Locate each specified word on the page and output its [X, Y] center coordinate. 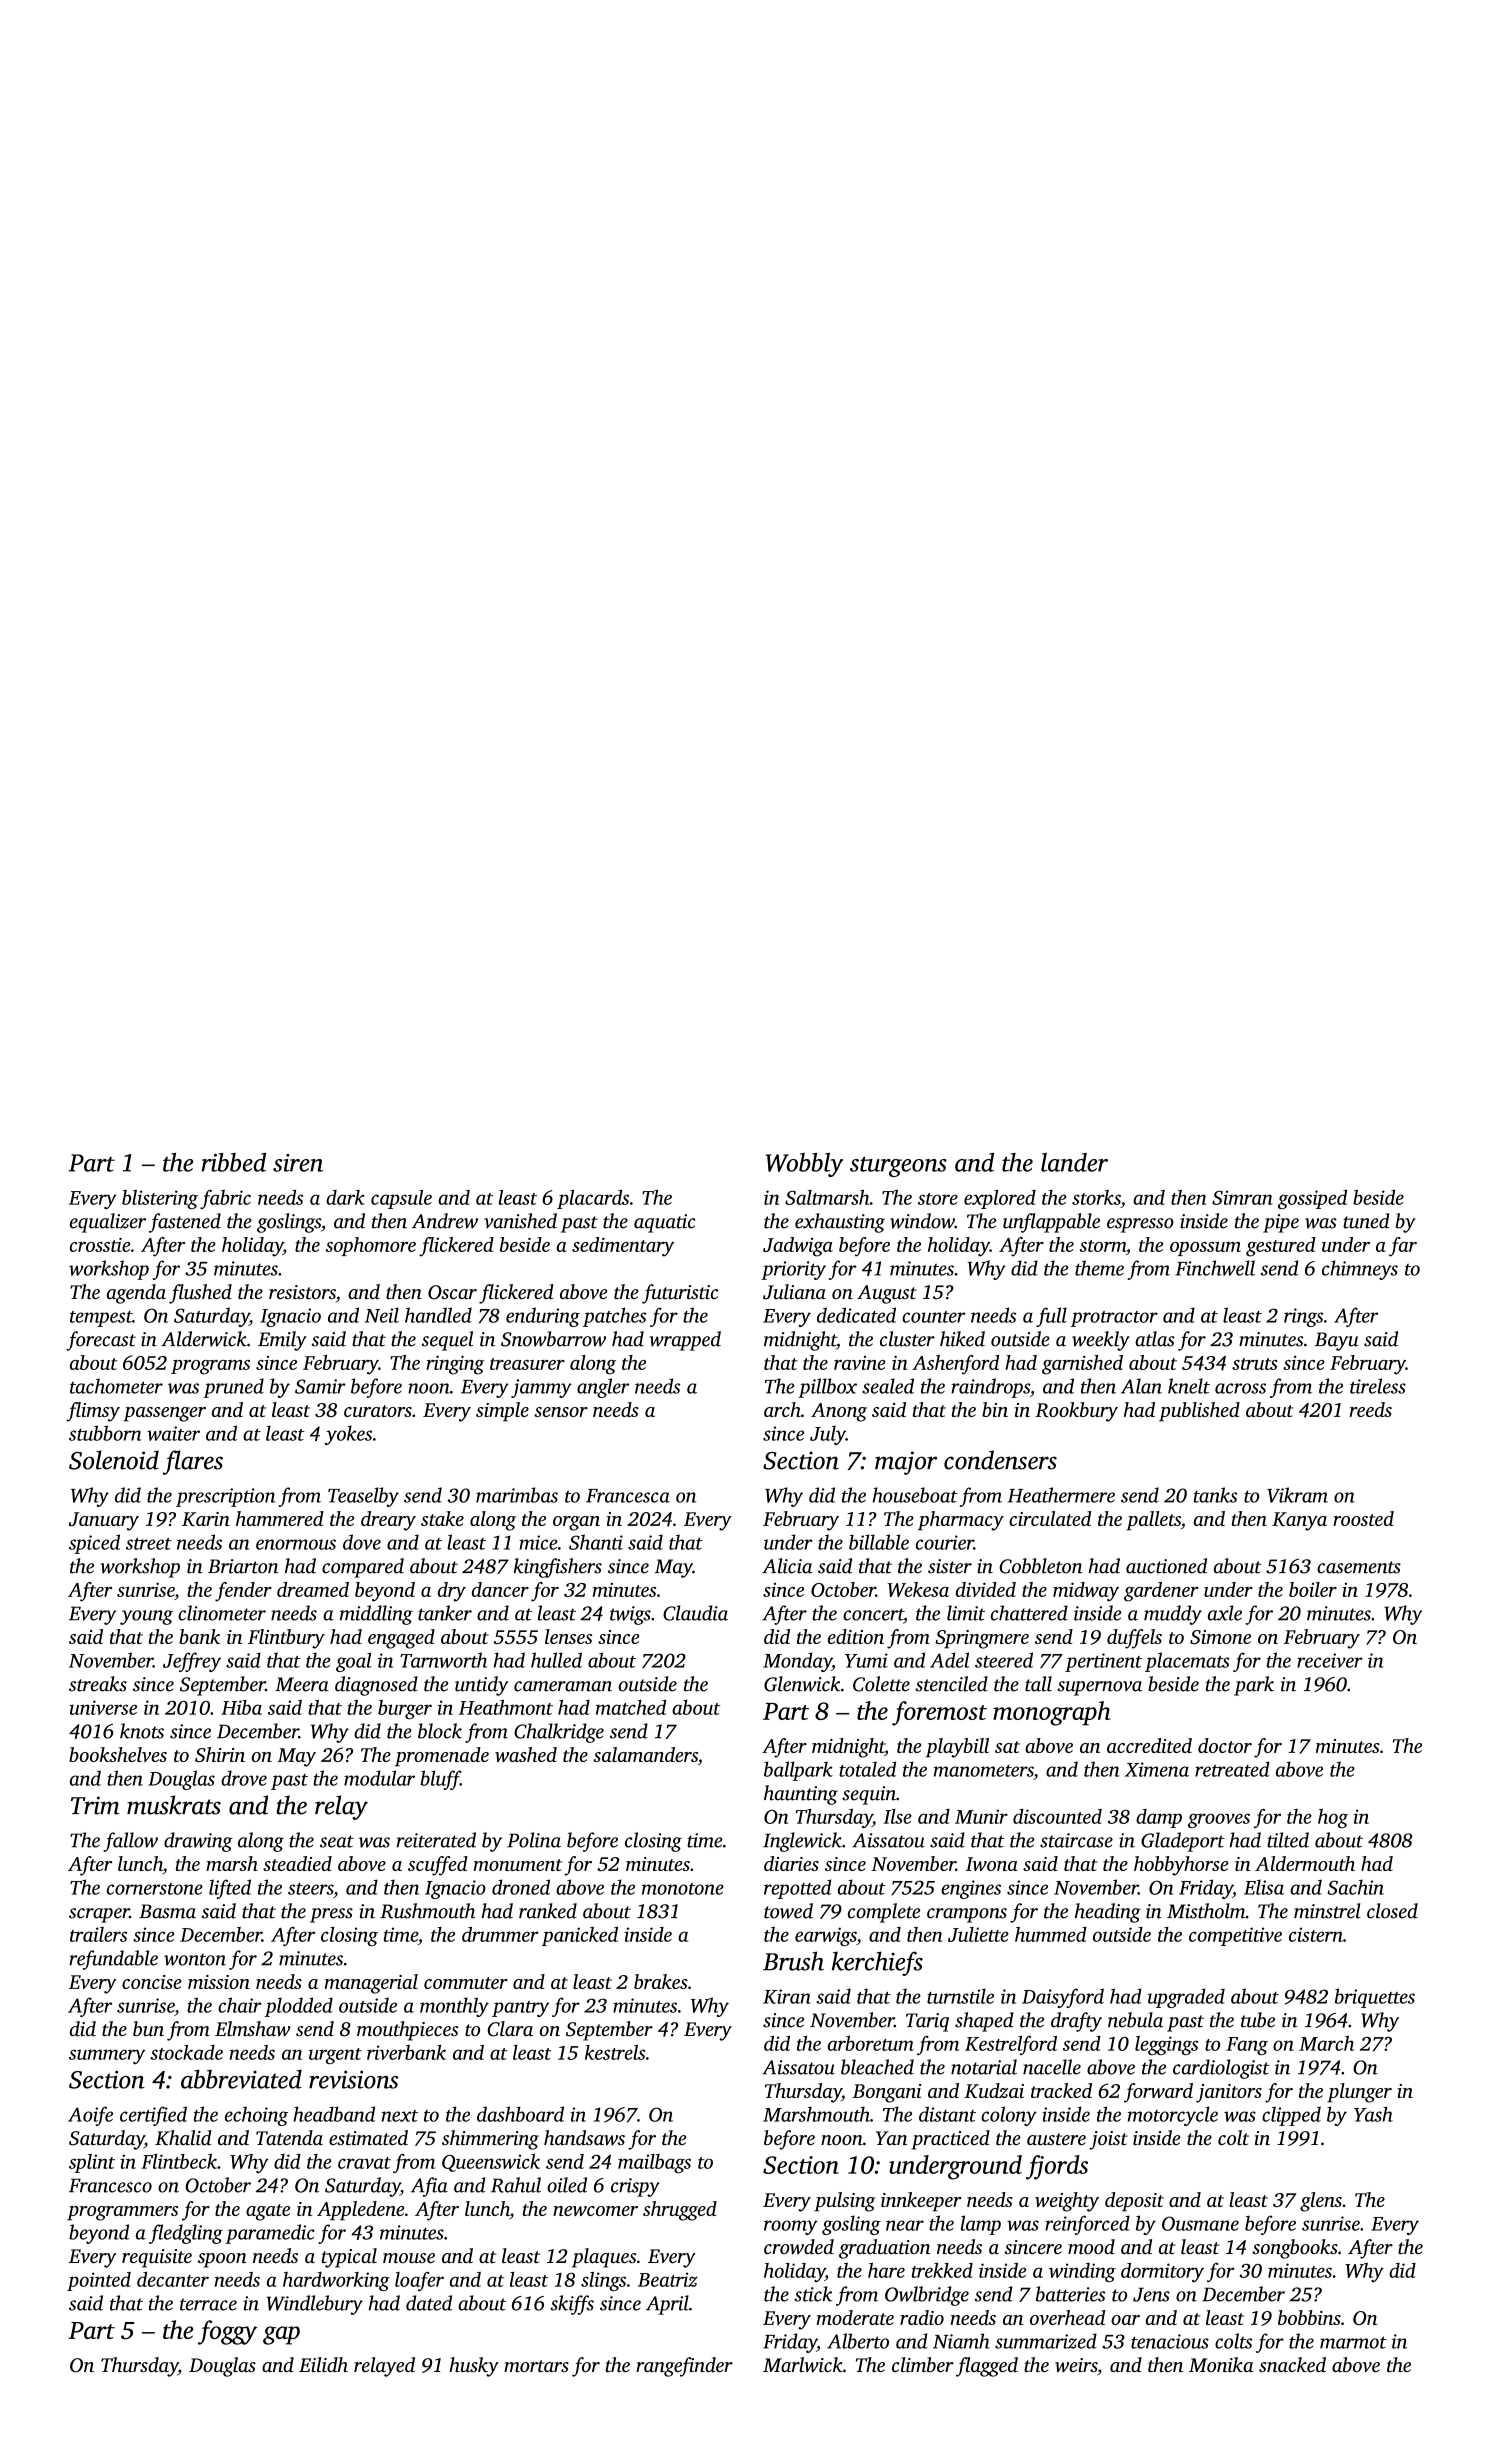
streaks [98, 1684]
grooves [1219, 1820]
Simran [1242, 1197]
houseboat [915, 1495]
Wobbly [804, 1165]
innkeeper [921, 2202]
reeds [1371, 1409]
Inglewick [802, 1842]
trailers [98, 1934]
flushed [200, 1294]
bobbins [1309, 2317]
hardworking [336, 2281]
